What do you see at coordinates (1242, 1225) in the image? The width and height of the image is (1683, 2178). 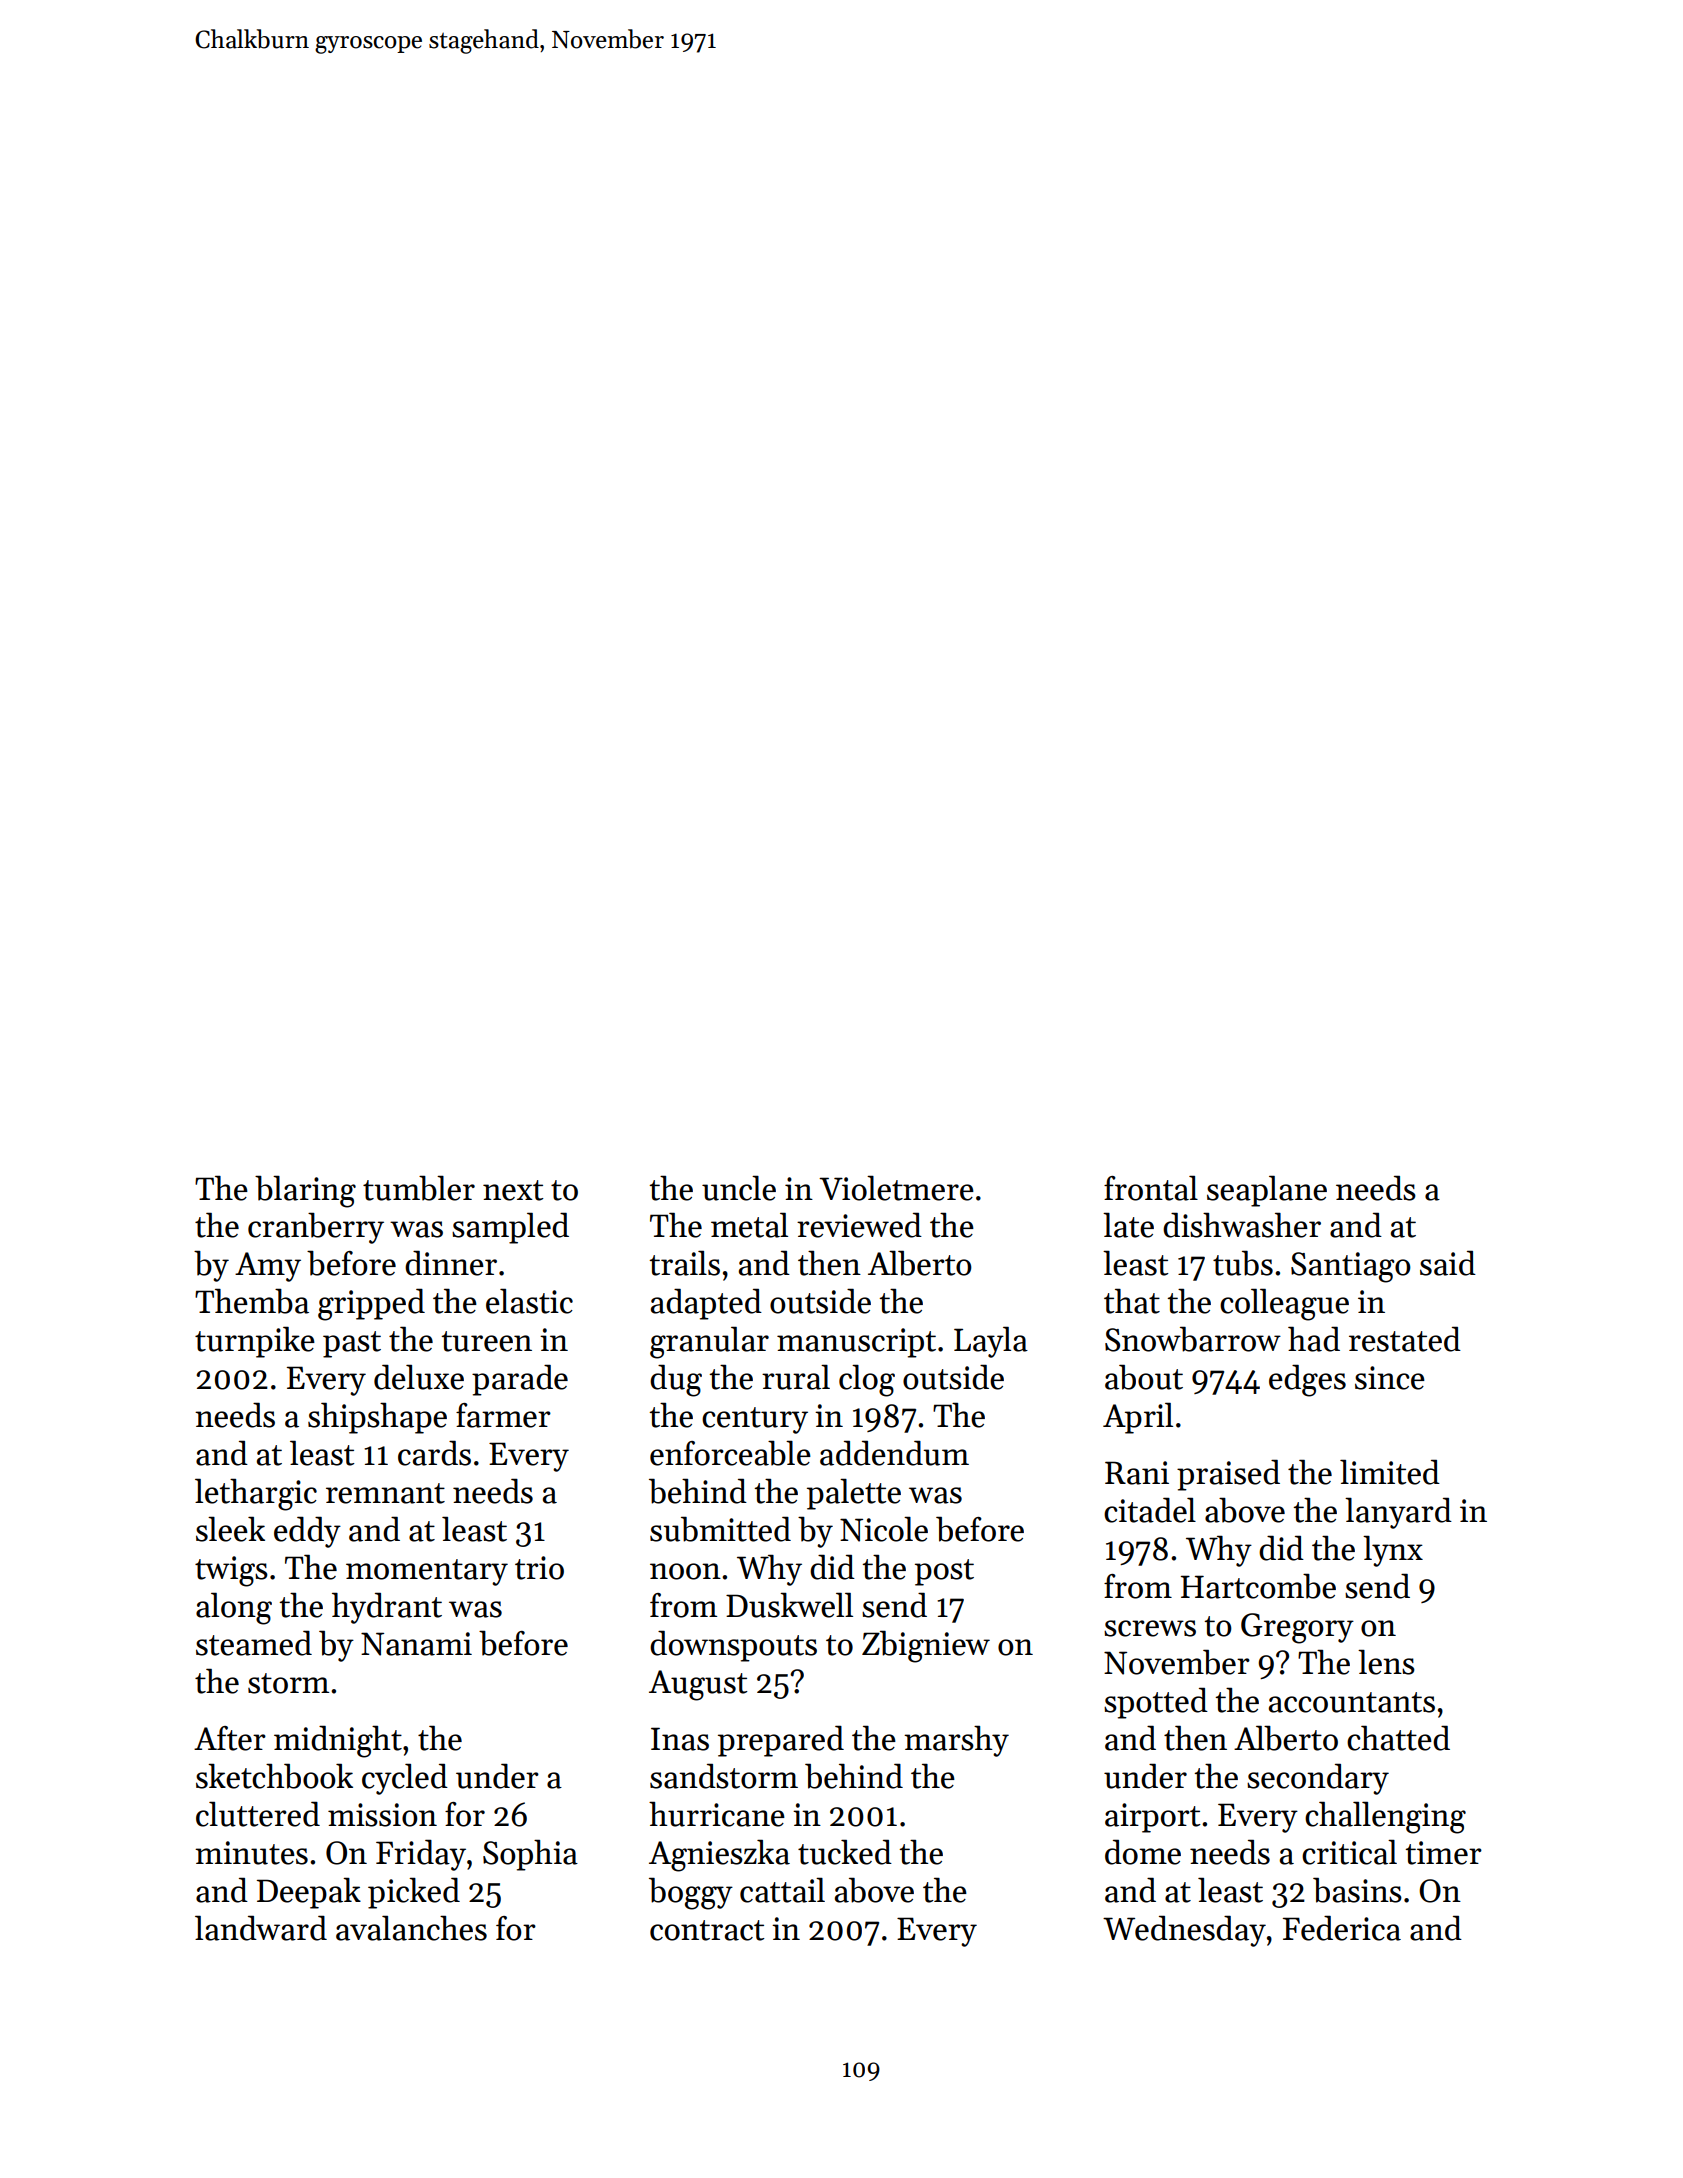 I see `dishwasher` at bounding box center [1242, 1225].
